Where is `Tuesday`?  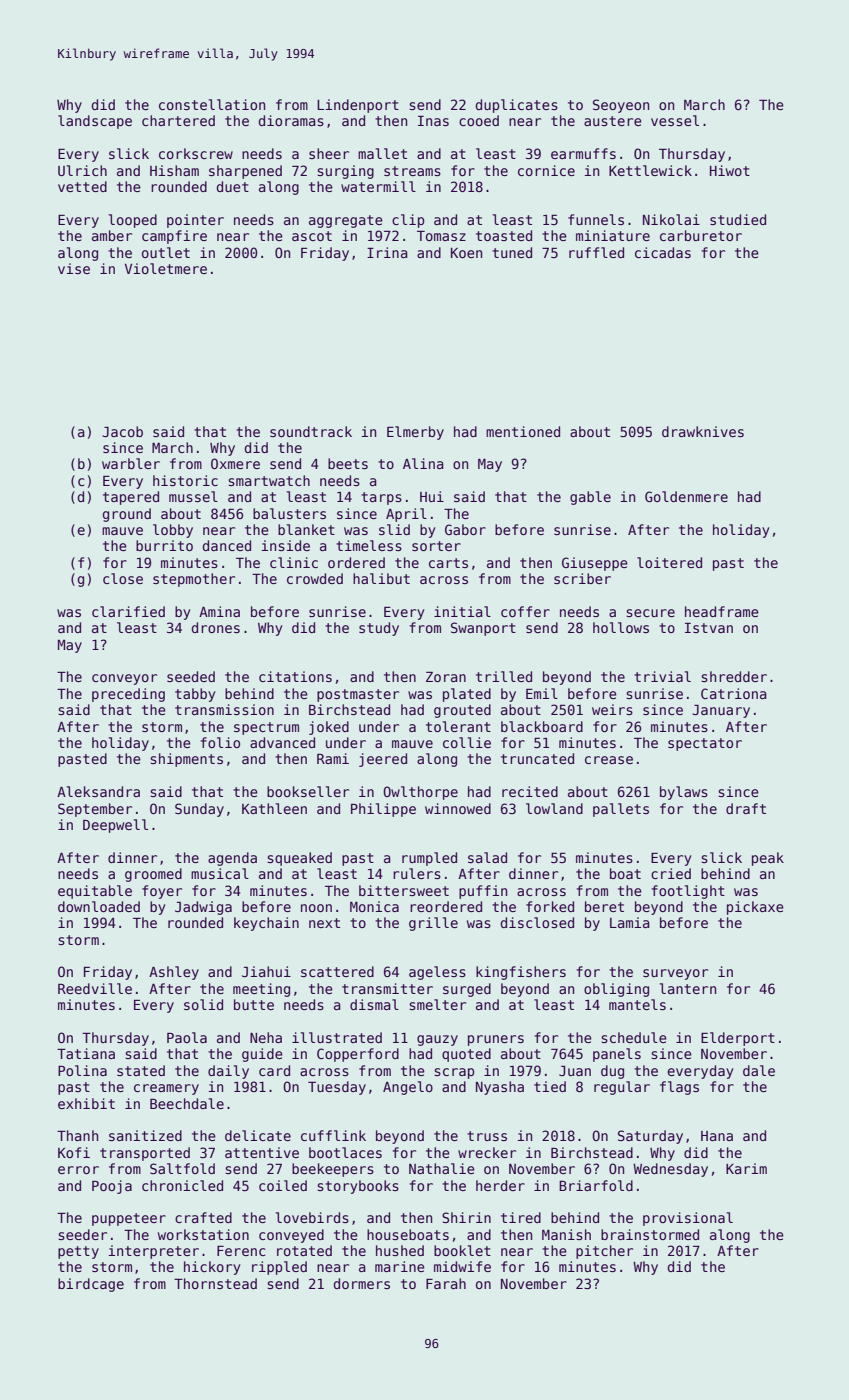 Tuesday is located at coordinates (337, 1088).
